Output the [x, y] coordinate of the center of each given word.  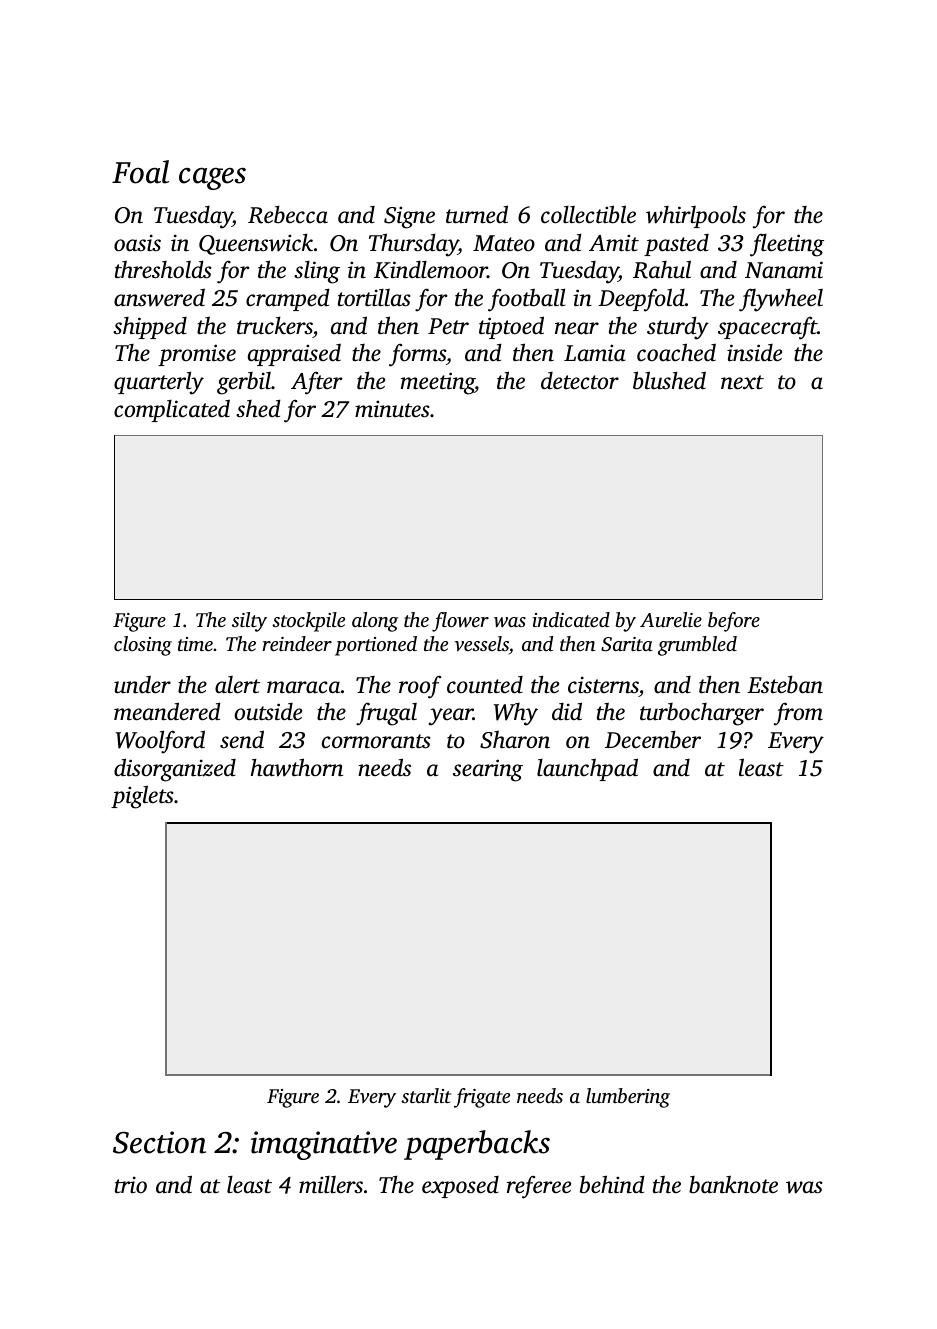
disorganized [175, 770]
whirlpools [696, 216]
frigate [482, 1098]
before [734, 622]
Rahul [662, 269]
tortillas [374, 298]
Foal [140, 172]
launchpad [587, 769]
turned [477, 214]
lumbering [628, 1098]
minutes [392, 409]
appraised [294, 355]
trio [131, 1185]
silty [249, 622]
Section [159, 1142]
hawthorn [297, 767]
